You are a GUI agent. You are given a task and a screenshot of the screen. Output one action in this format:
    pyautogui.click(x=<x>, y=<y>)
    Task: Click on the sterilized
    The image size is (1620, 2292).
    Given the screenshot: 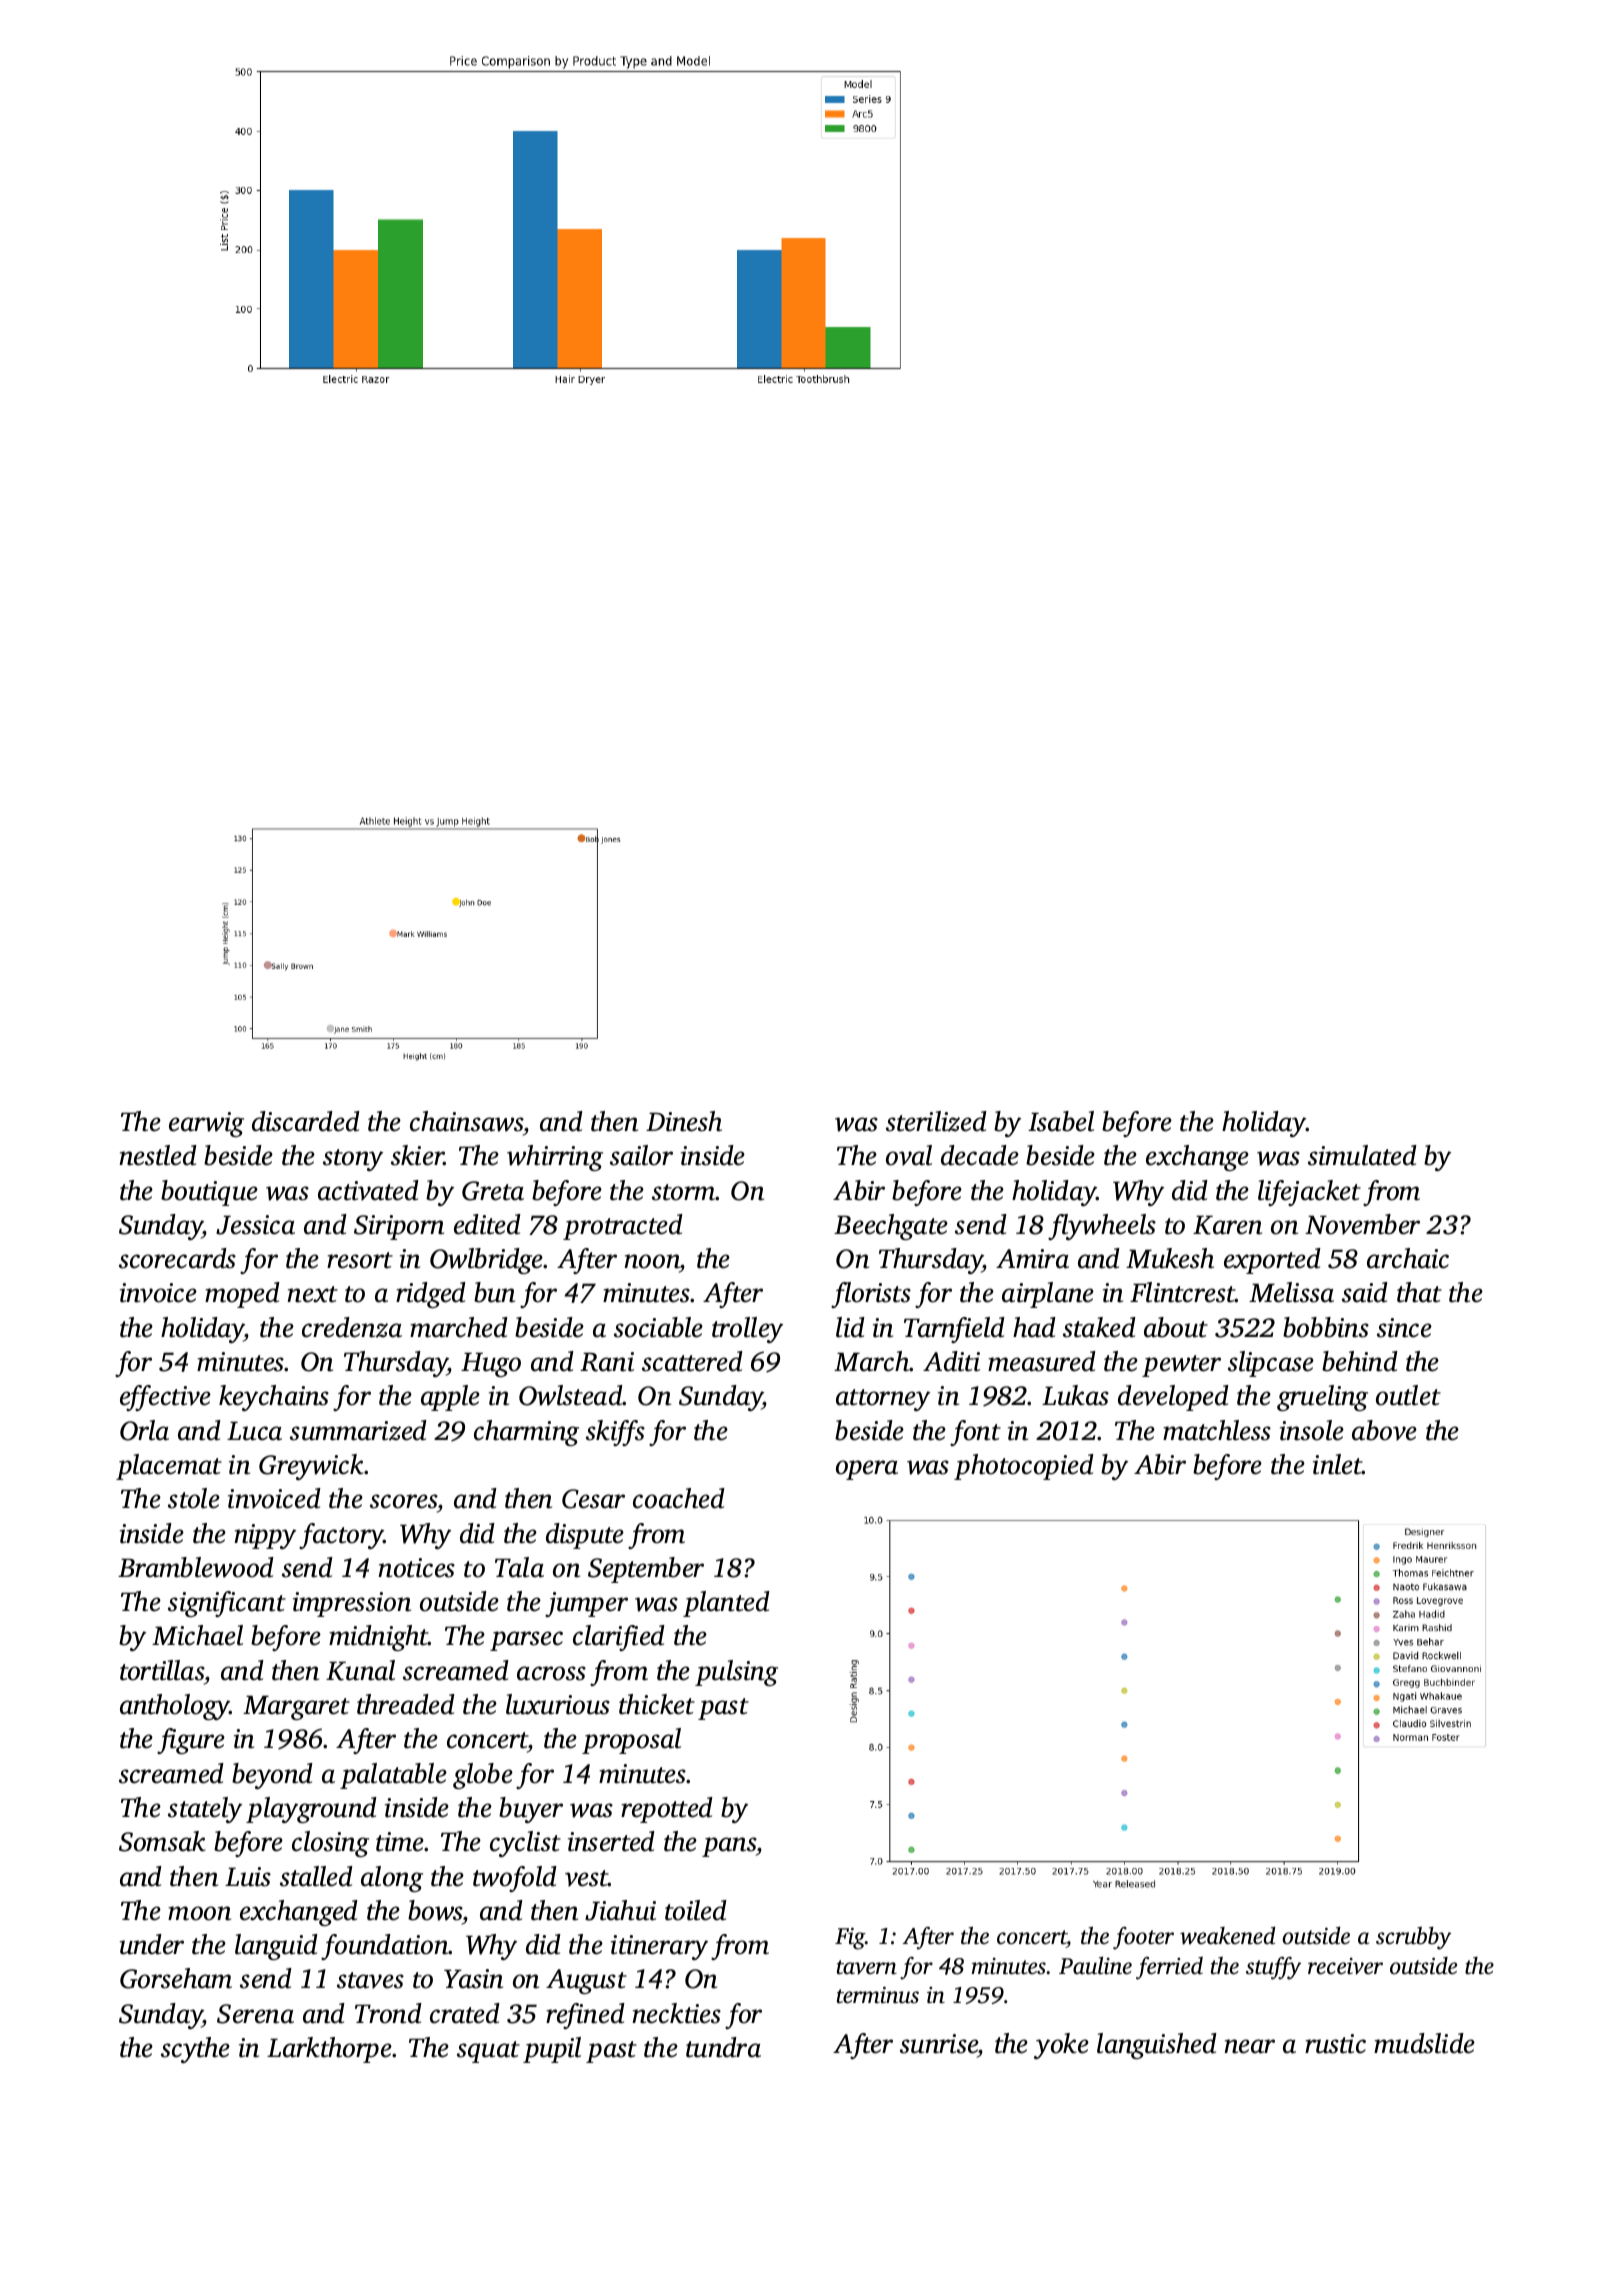 What is the action you would take?
    pyautogui.click(x=936, y=1121)
